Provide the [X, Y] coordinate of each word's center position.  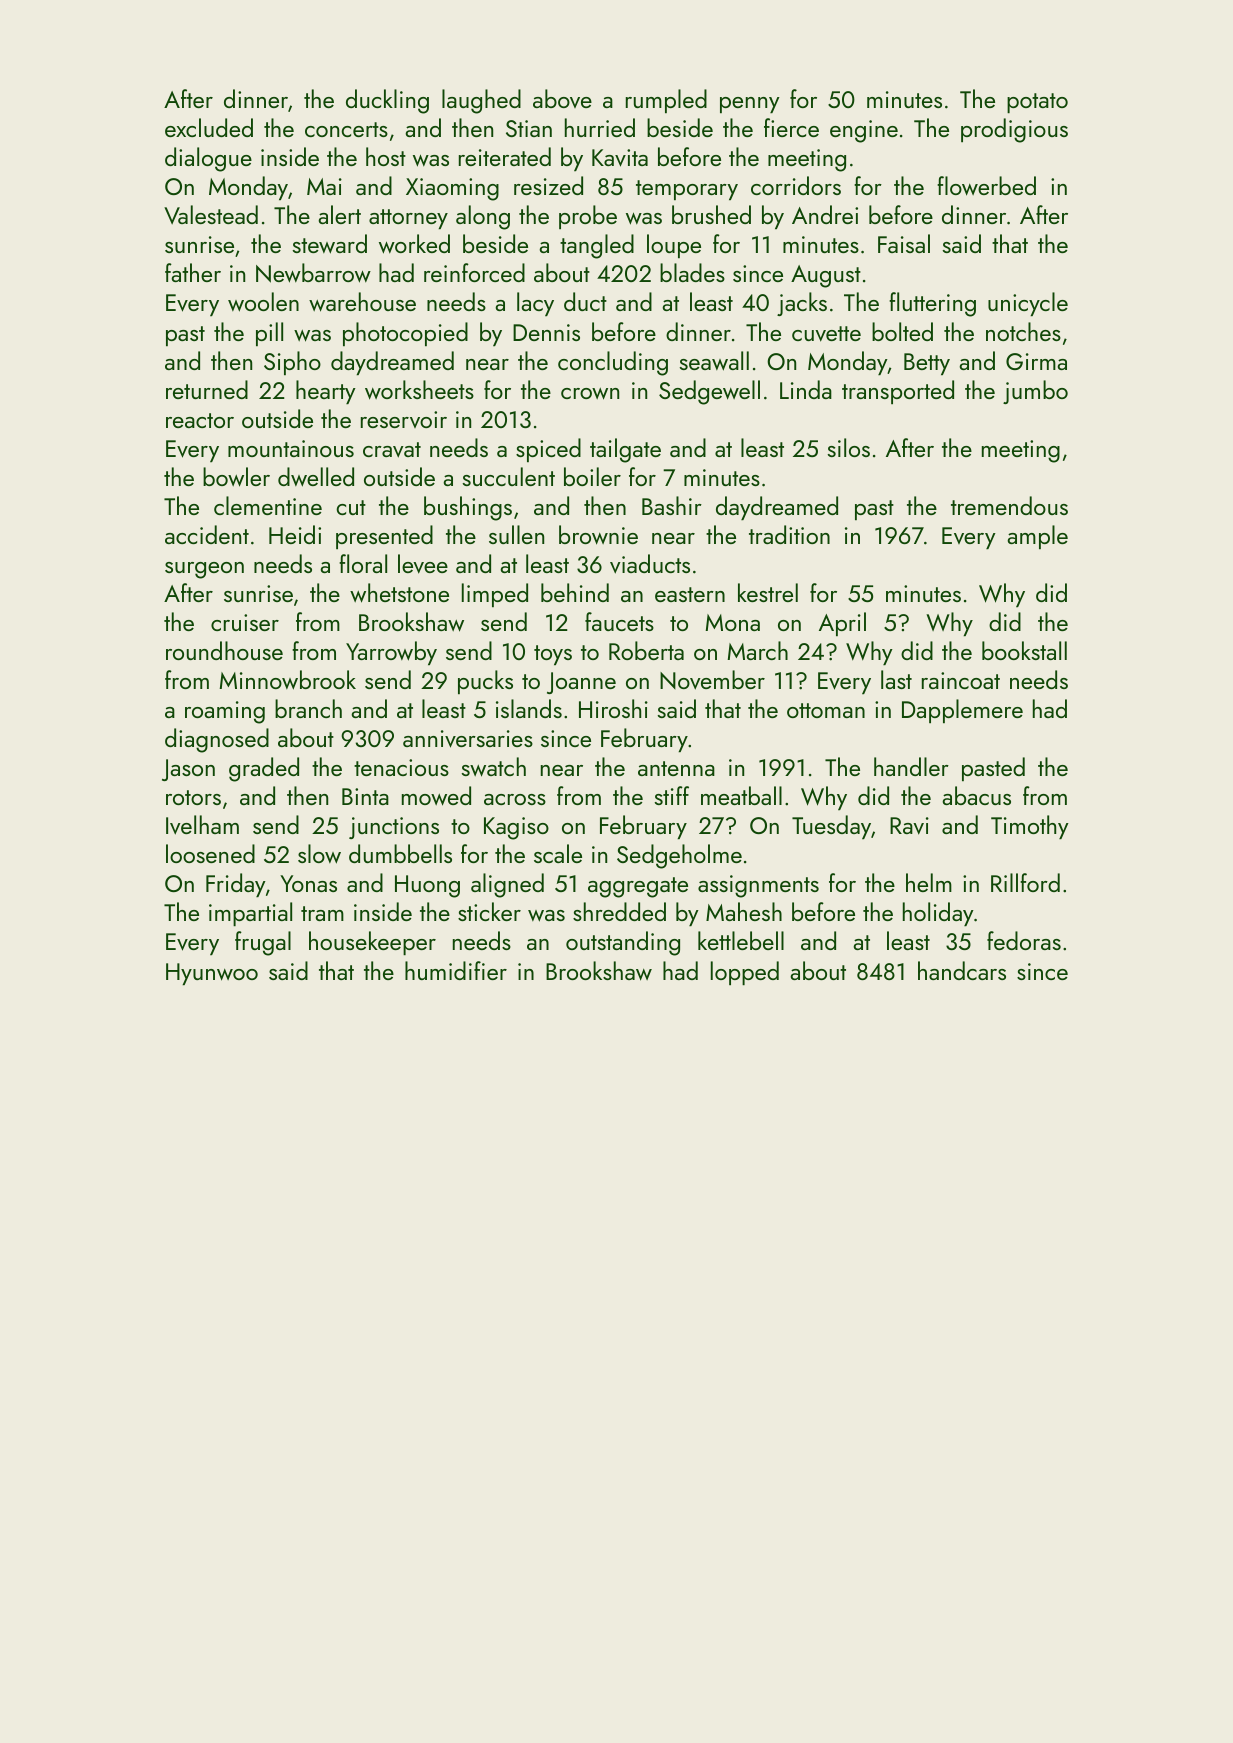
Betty [927, 364]
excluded [209, 127]
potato [1037, 103]
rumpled [666, 101]
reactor [200, 420]
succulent [509, 476]
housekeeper [372, 943]
